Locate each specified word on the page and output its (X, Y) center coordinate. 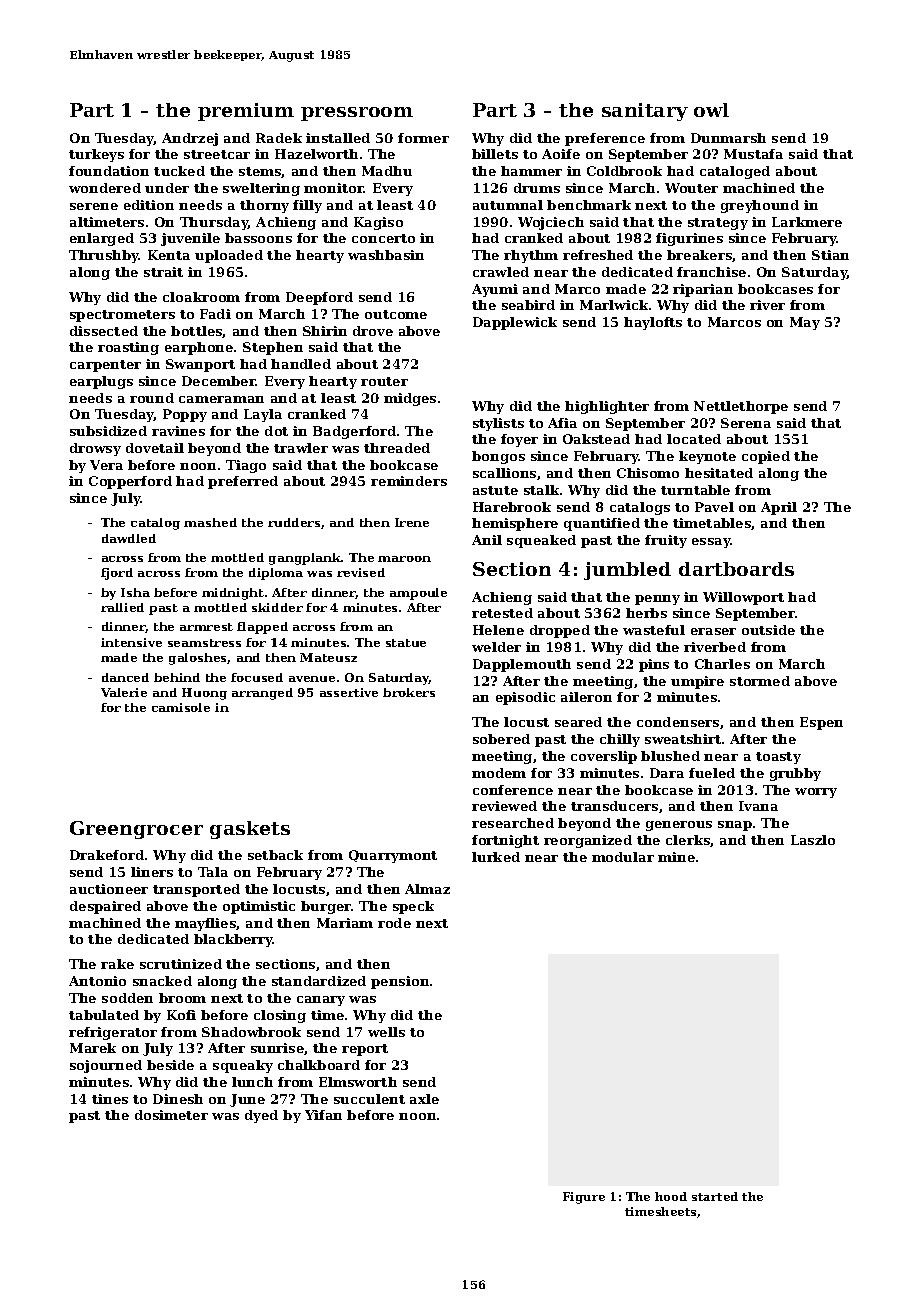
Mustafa (753, 154)
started (715, 1196)
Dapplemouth (522, 665)
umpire (697, 682)
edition (149, 205)
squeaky (243, 1066)
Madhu (387, 171)
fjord (117, 574)
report (365, 1050)
